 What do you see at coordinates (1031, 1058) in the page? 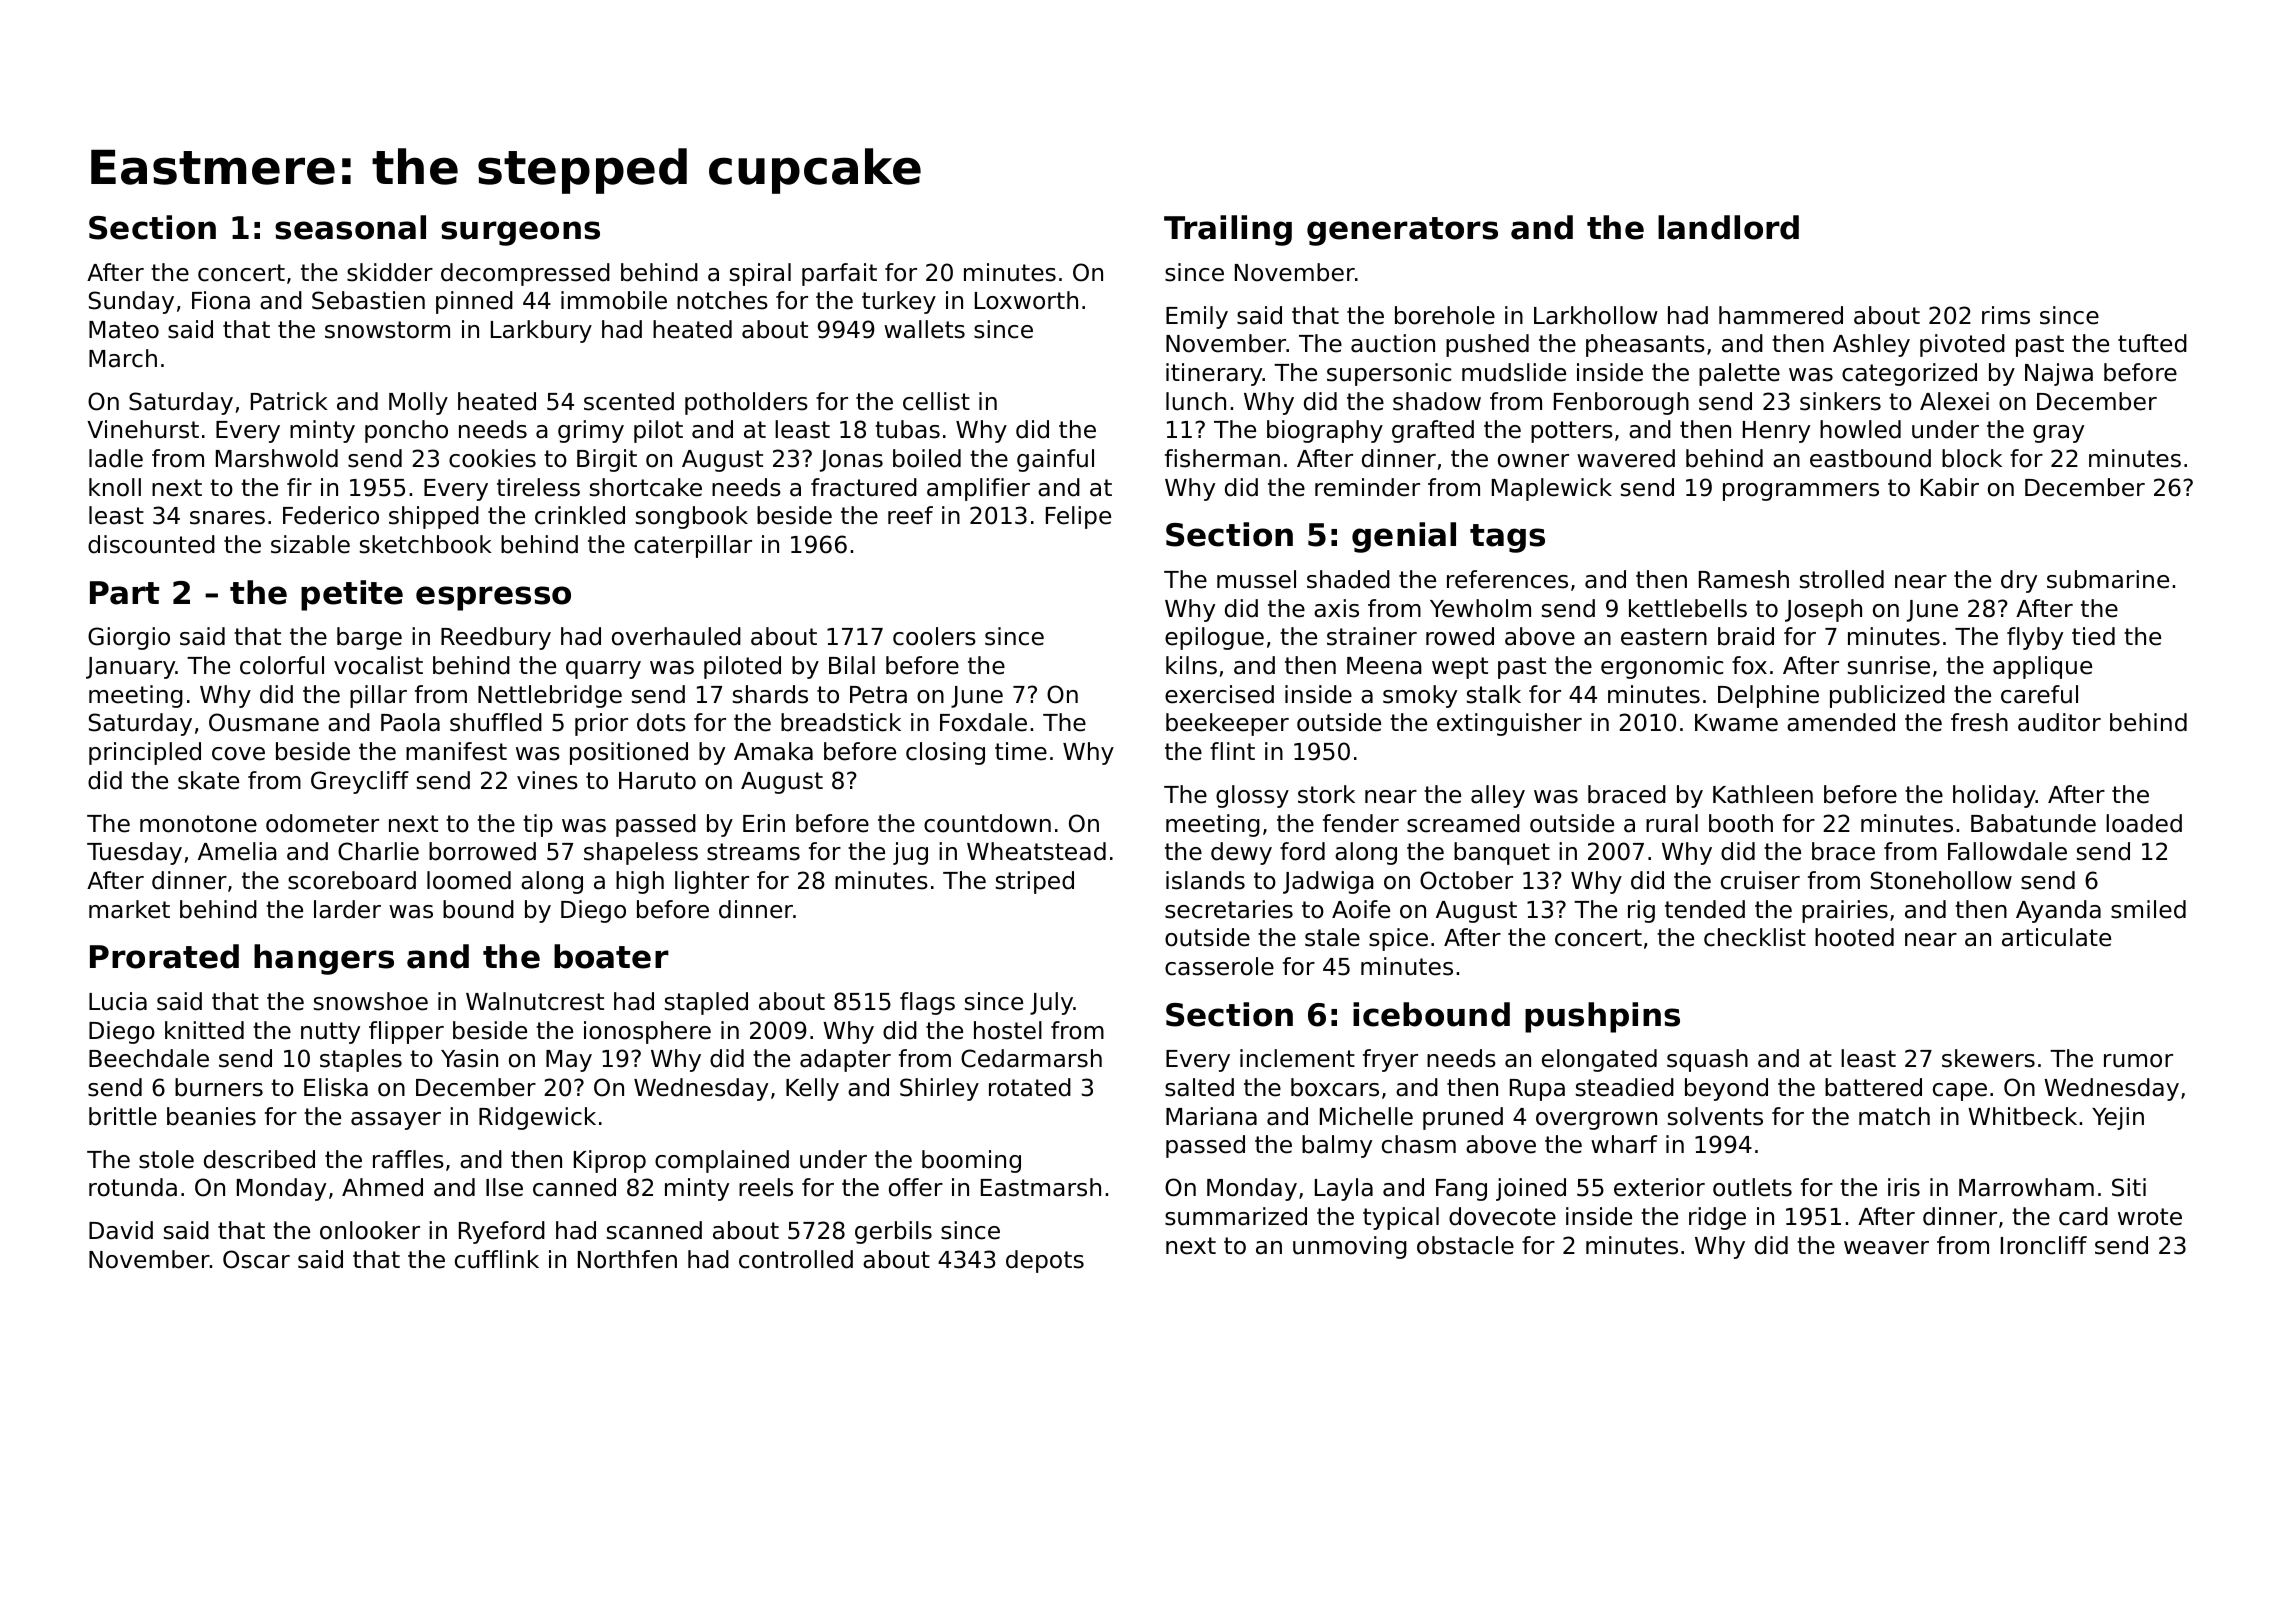
I see `Cedarmarsh` at bounding box center [1031, 1058].
